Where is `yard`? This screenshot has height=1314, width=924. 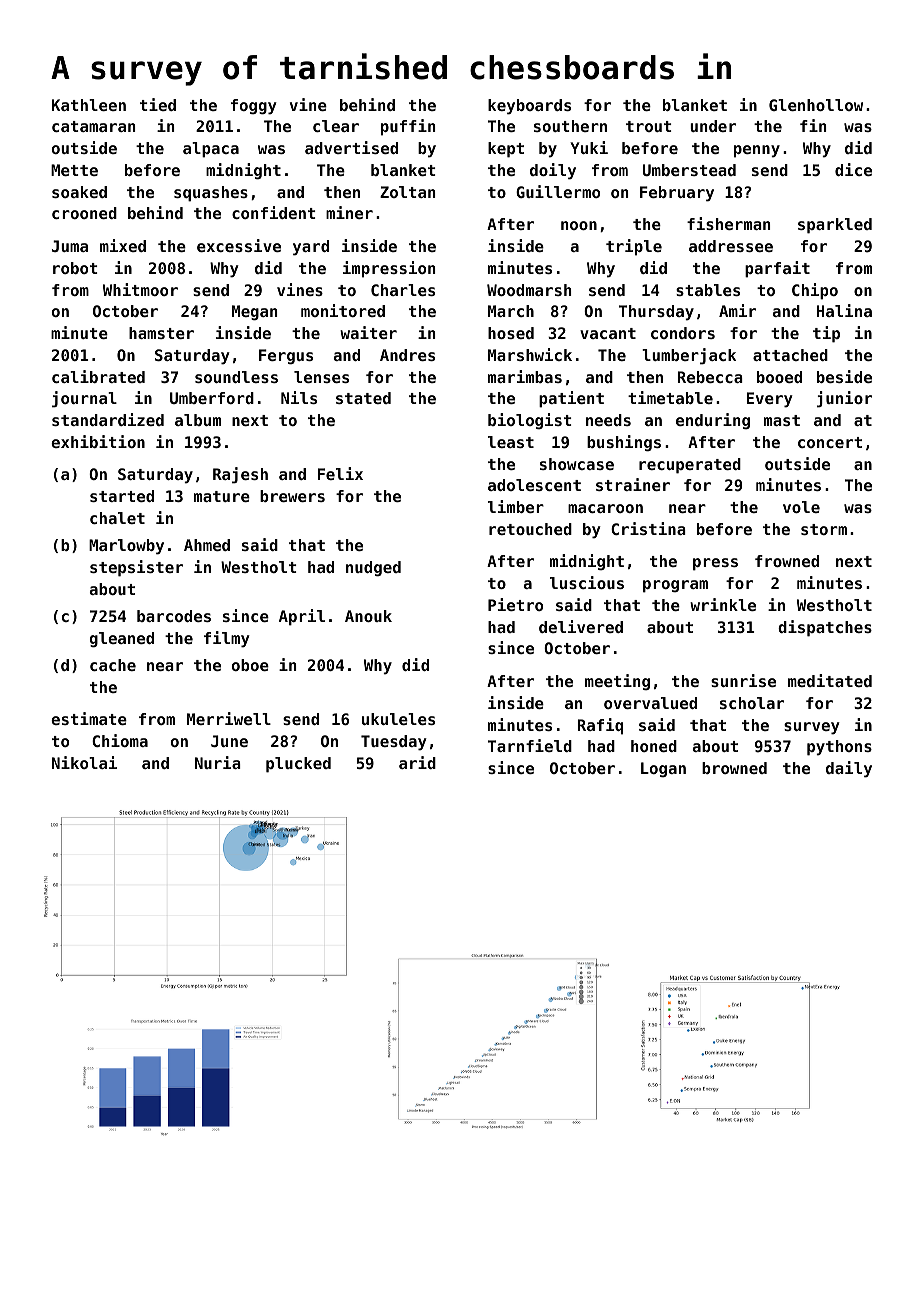
yard is located at coordinates (311, 248).
